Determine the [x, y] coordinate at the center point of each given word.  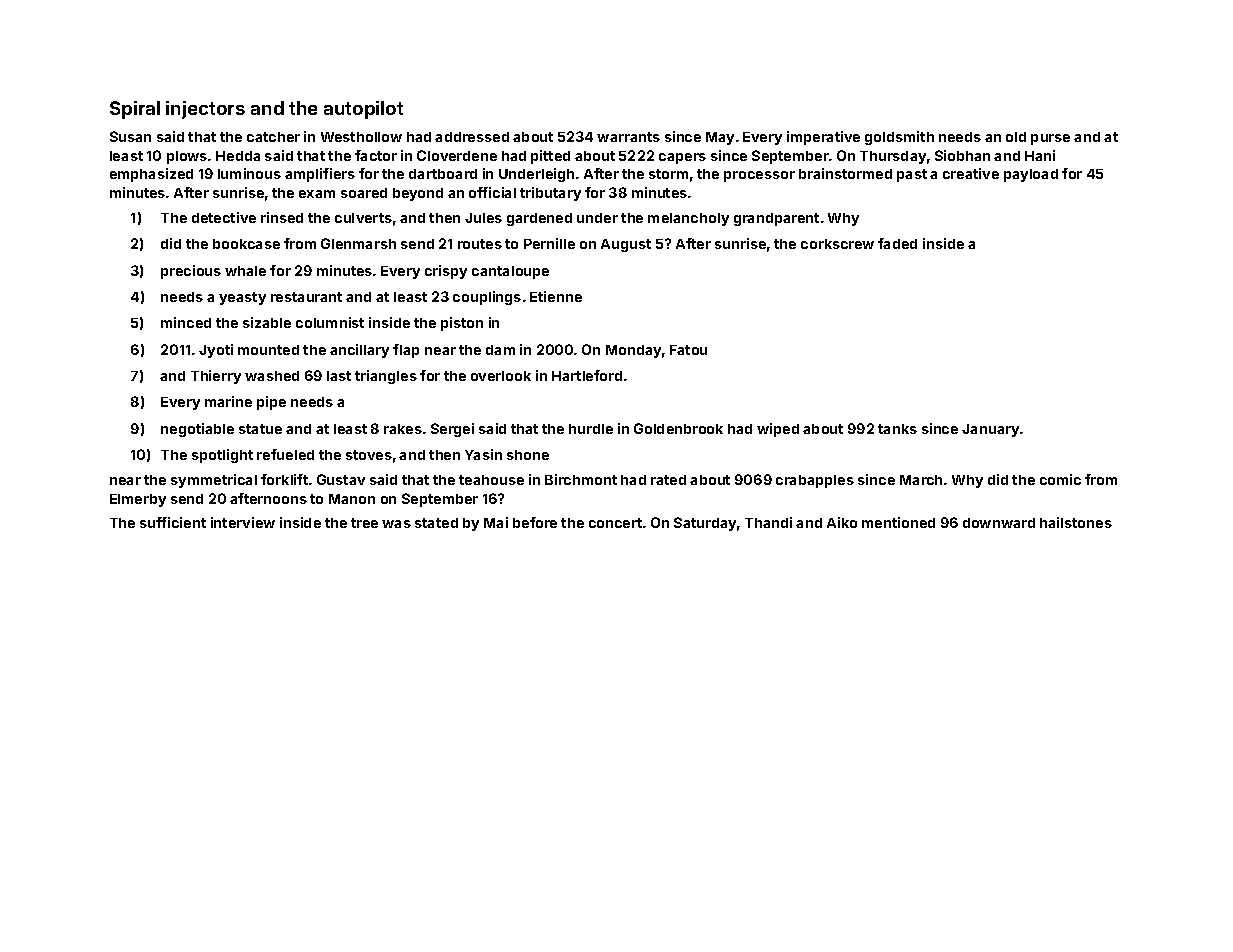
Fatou [688, 350]
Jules [483, 218]
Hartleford [587, 375]
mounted [268, 350]
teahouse [491, 480]
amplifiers [320, 175]
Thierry [216, 377]
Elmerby [138, 500]
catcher [273, 137]
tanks [897, 429]
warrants [628, 137]
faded [897, 243]
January [990, 430]
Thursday [893, 157]
